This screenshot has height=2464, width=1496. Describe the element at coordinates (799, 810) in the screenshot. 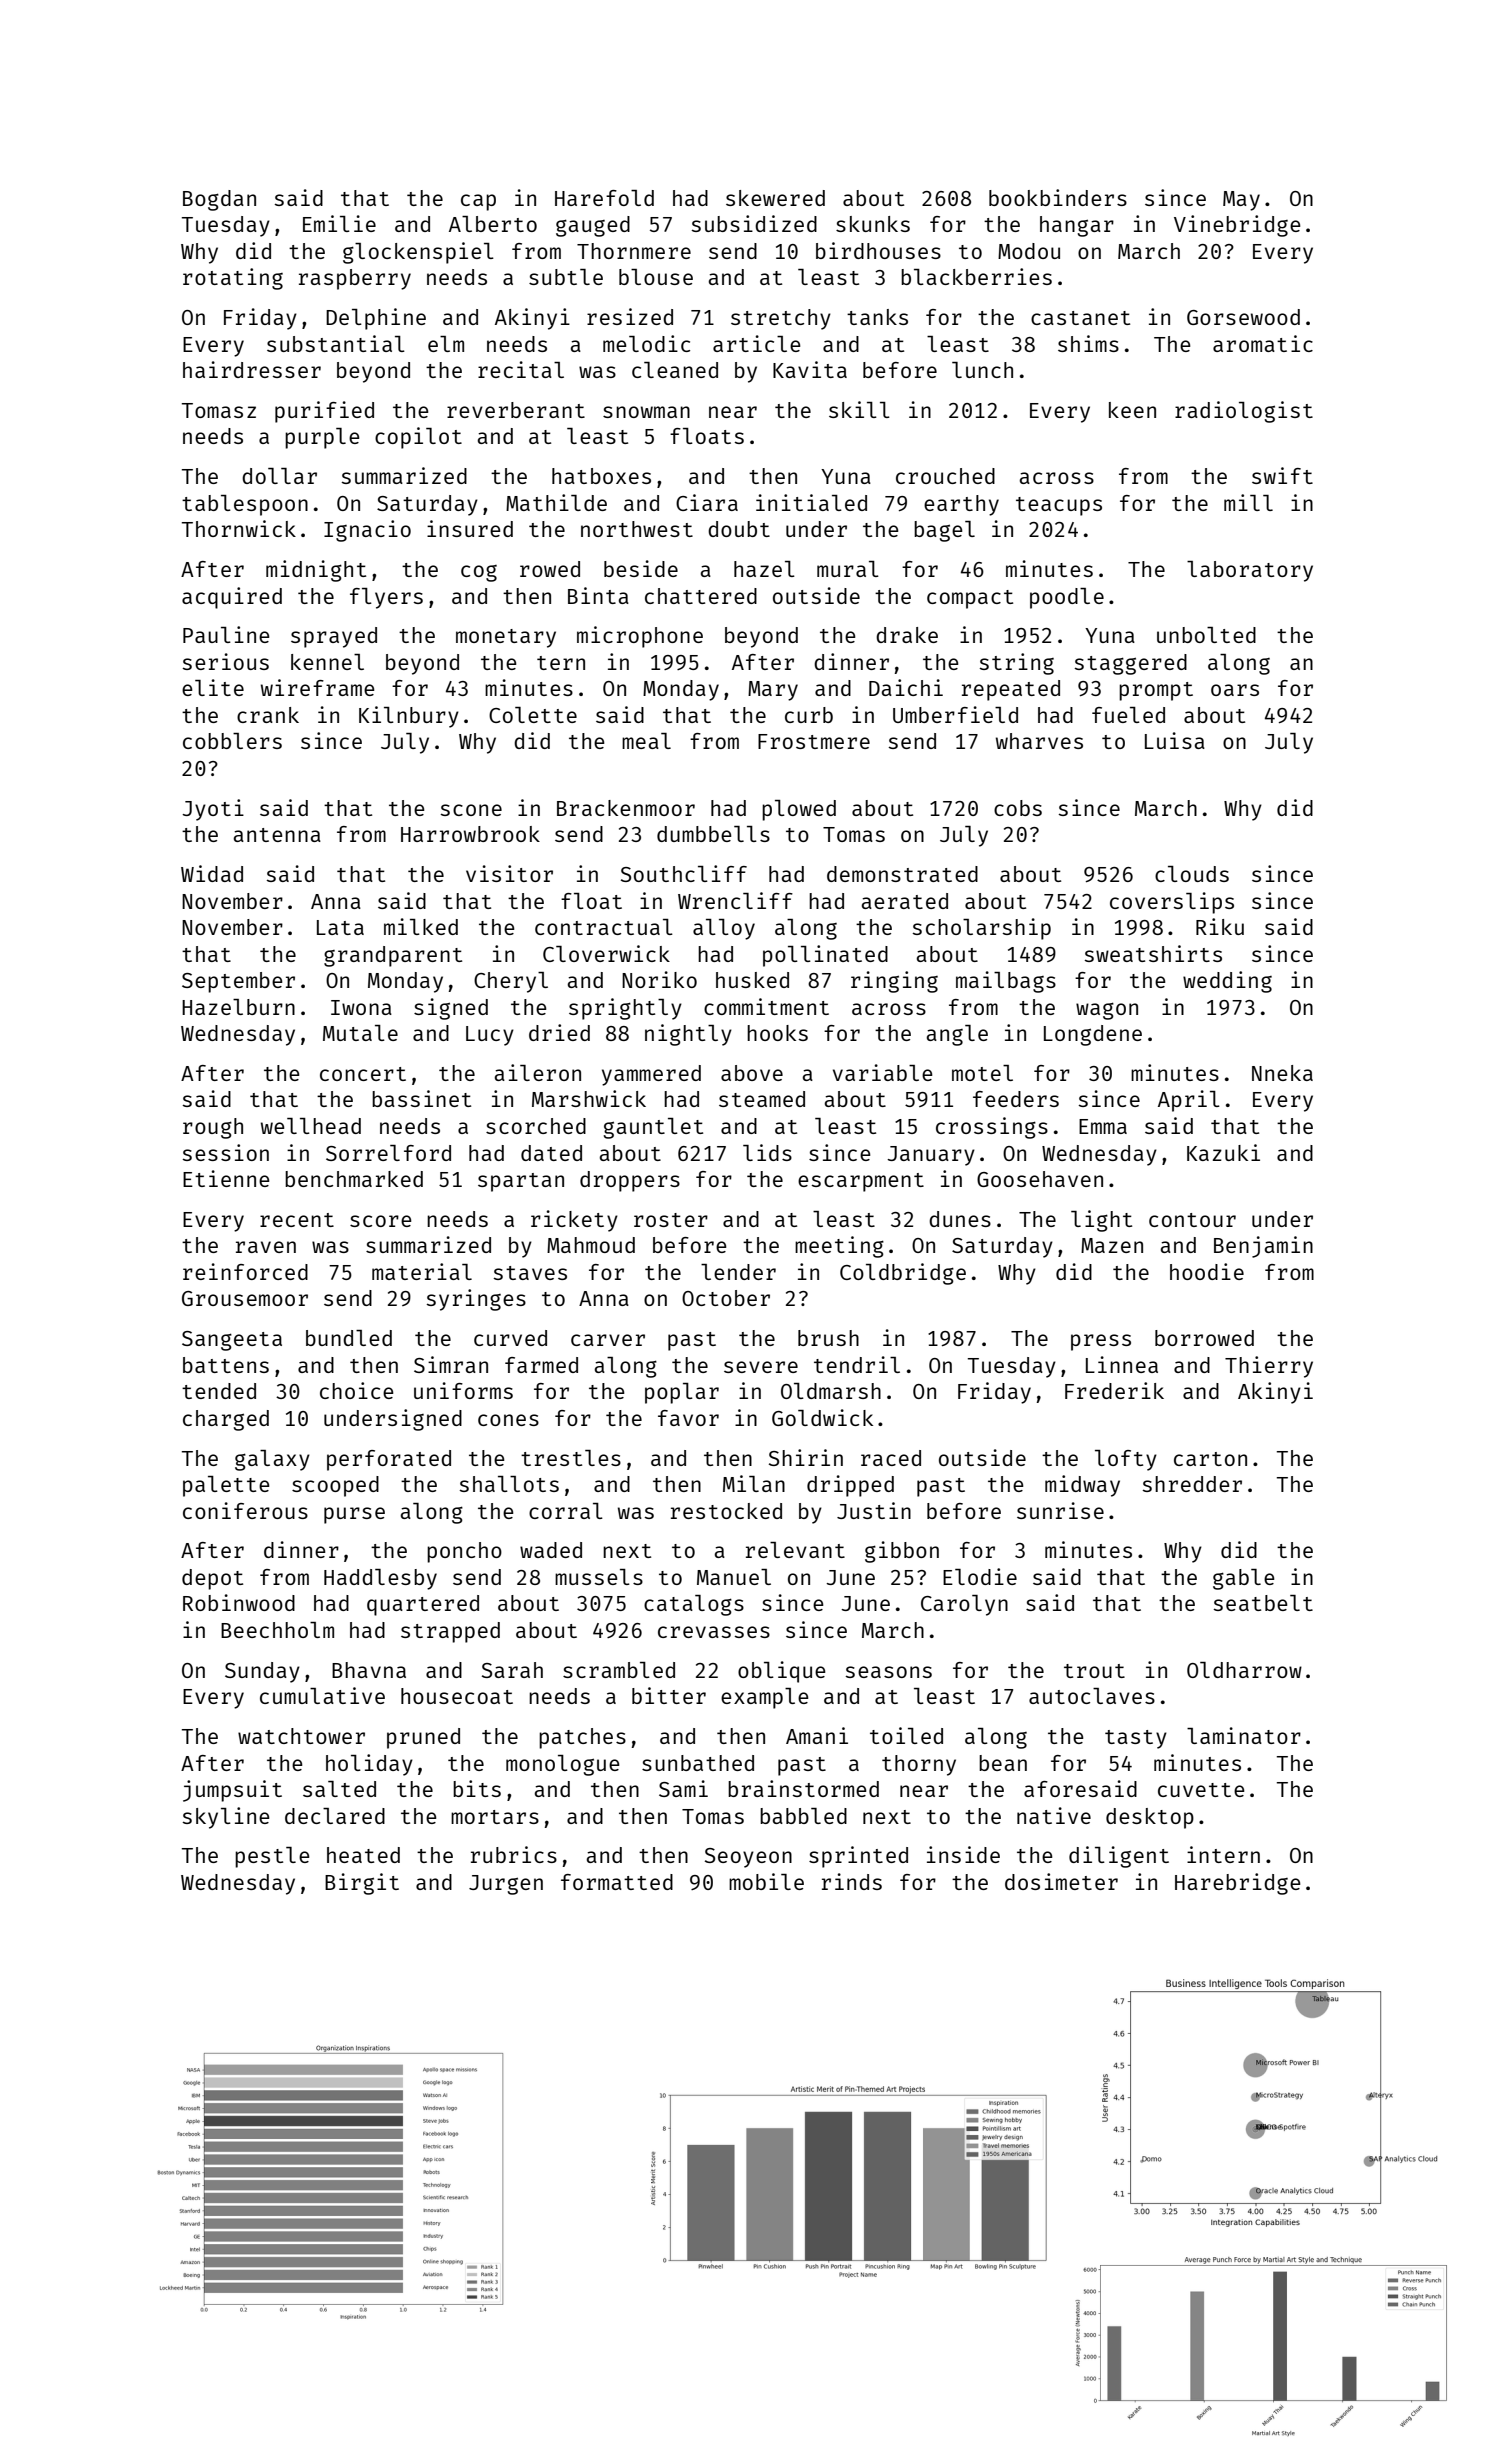

I see `plowed` at that location.
